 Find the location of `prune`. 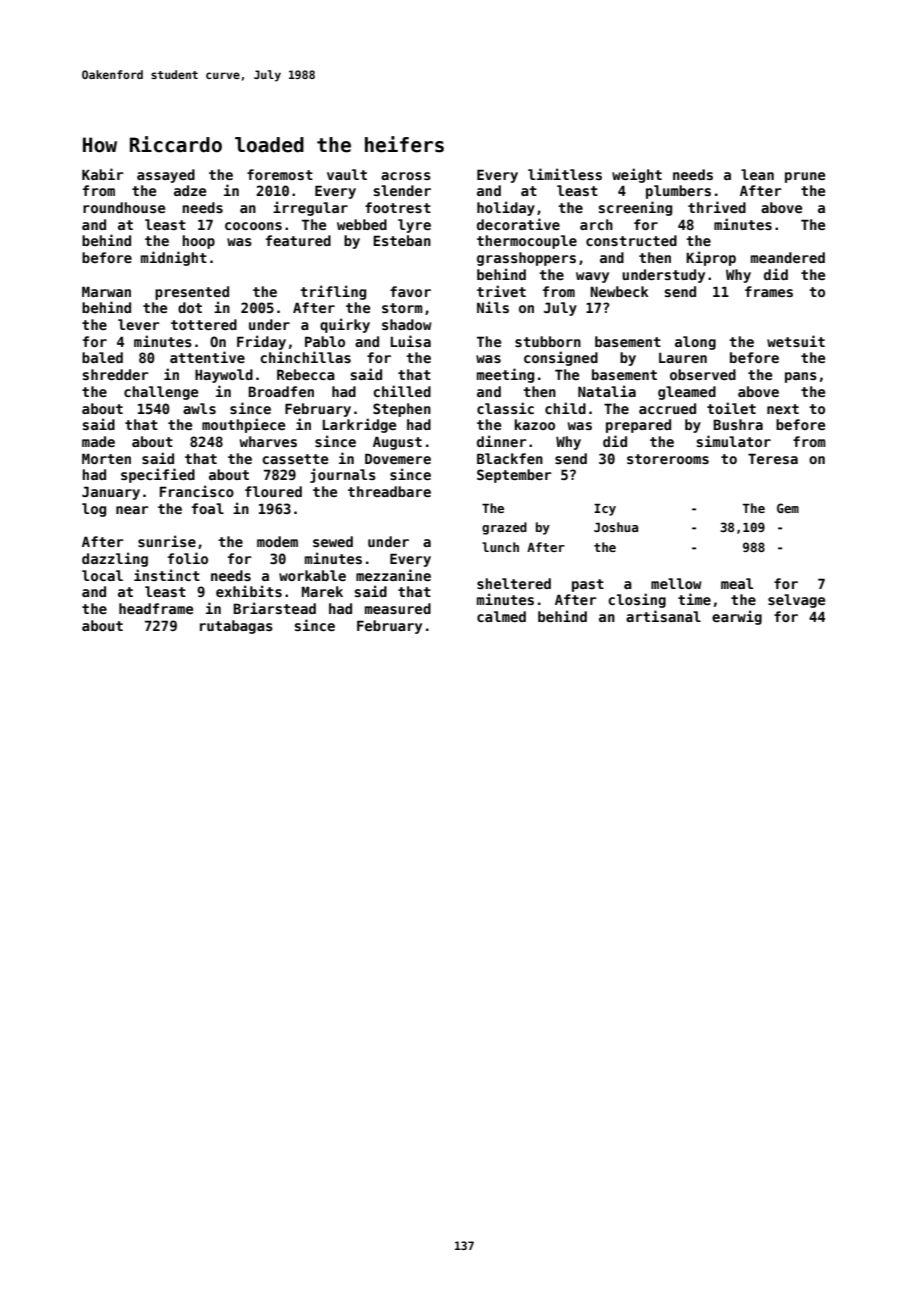

prune is located at coordinates (805, 177).
